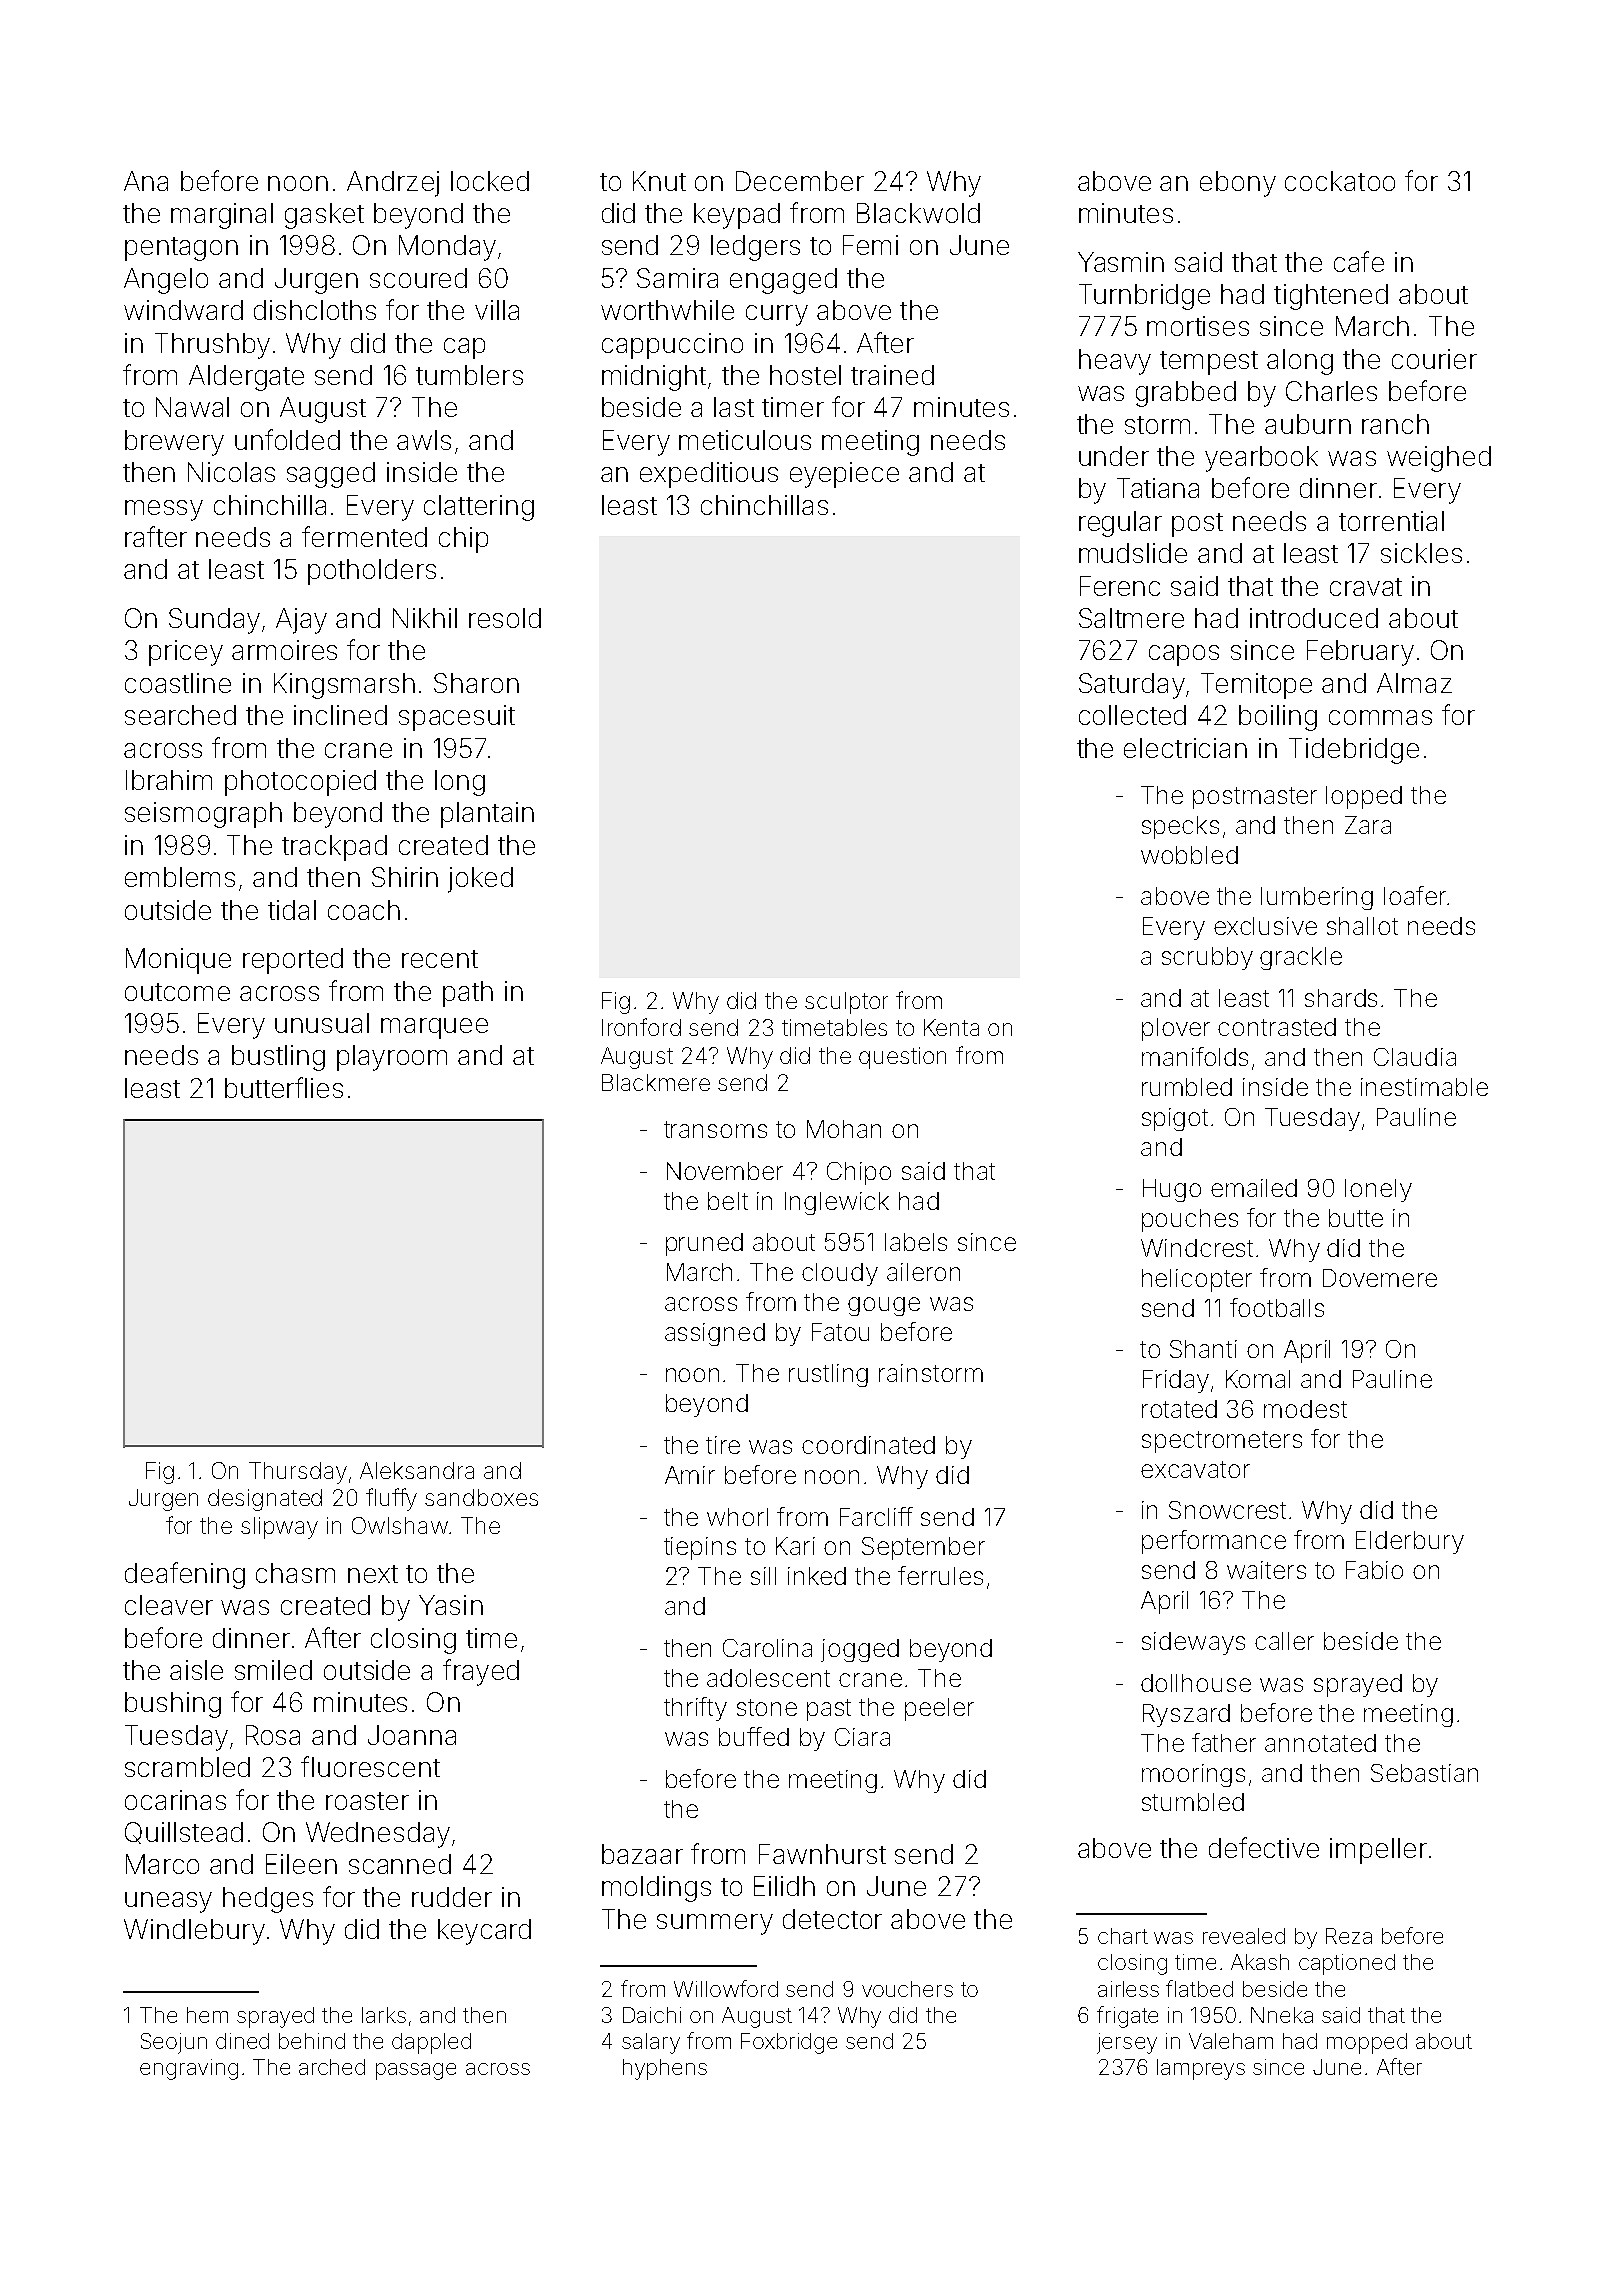  What do you see at coordinates (481, 1497) in the page?
I see `sandboxes` at bounding box center [481, 1497].
